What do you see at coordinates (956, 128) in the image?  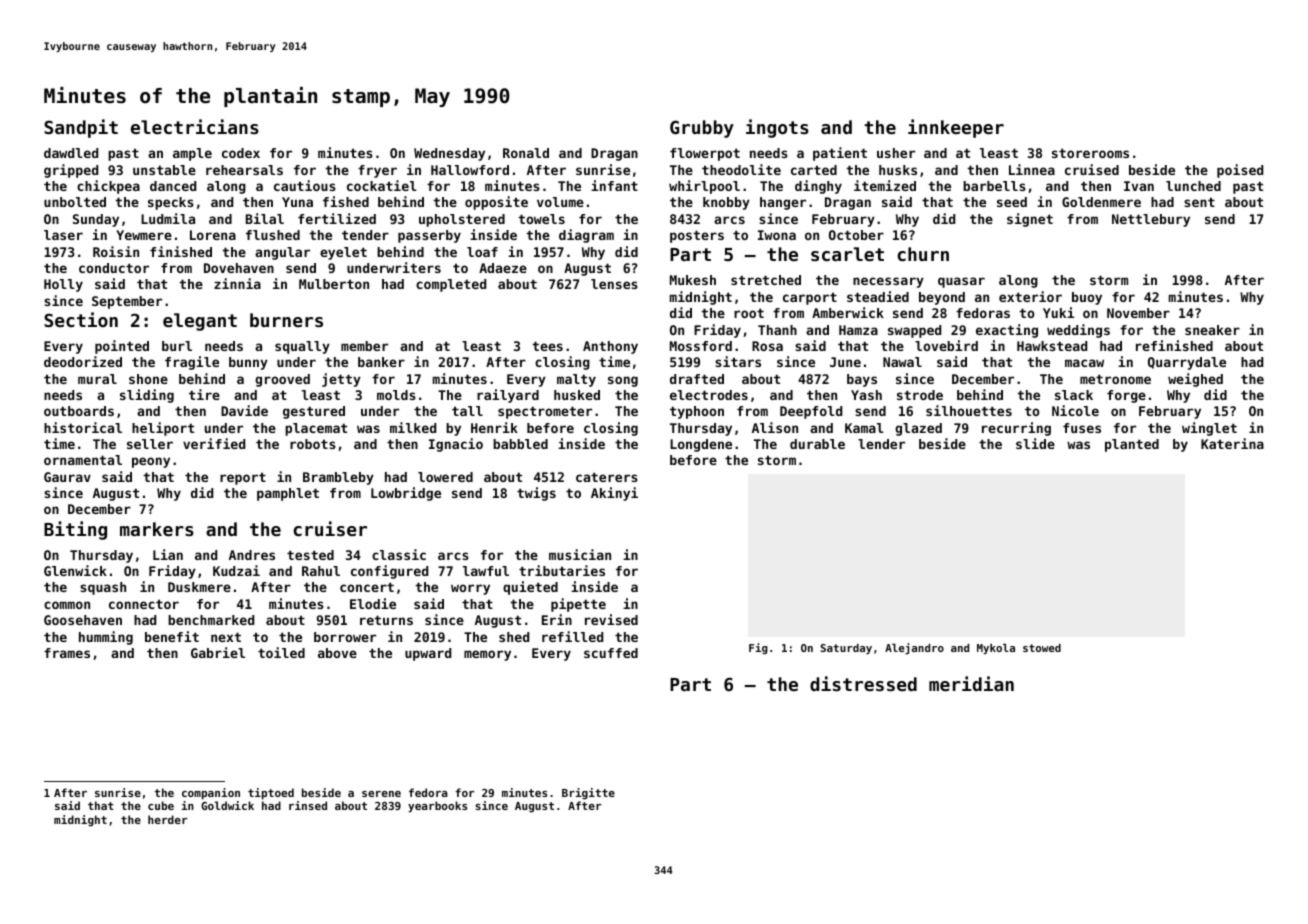 I see `innkeeper` at bounding box center [956, 128].
